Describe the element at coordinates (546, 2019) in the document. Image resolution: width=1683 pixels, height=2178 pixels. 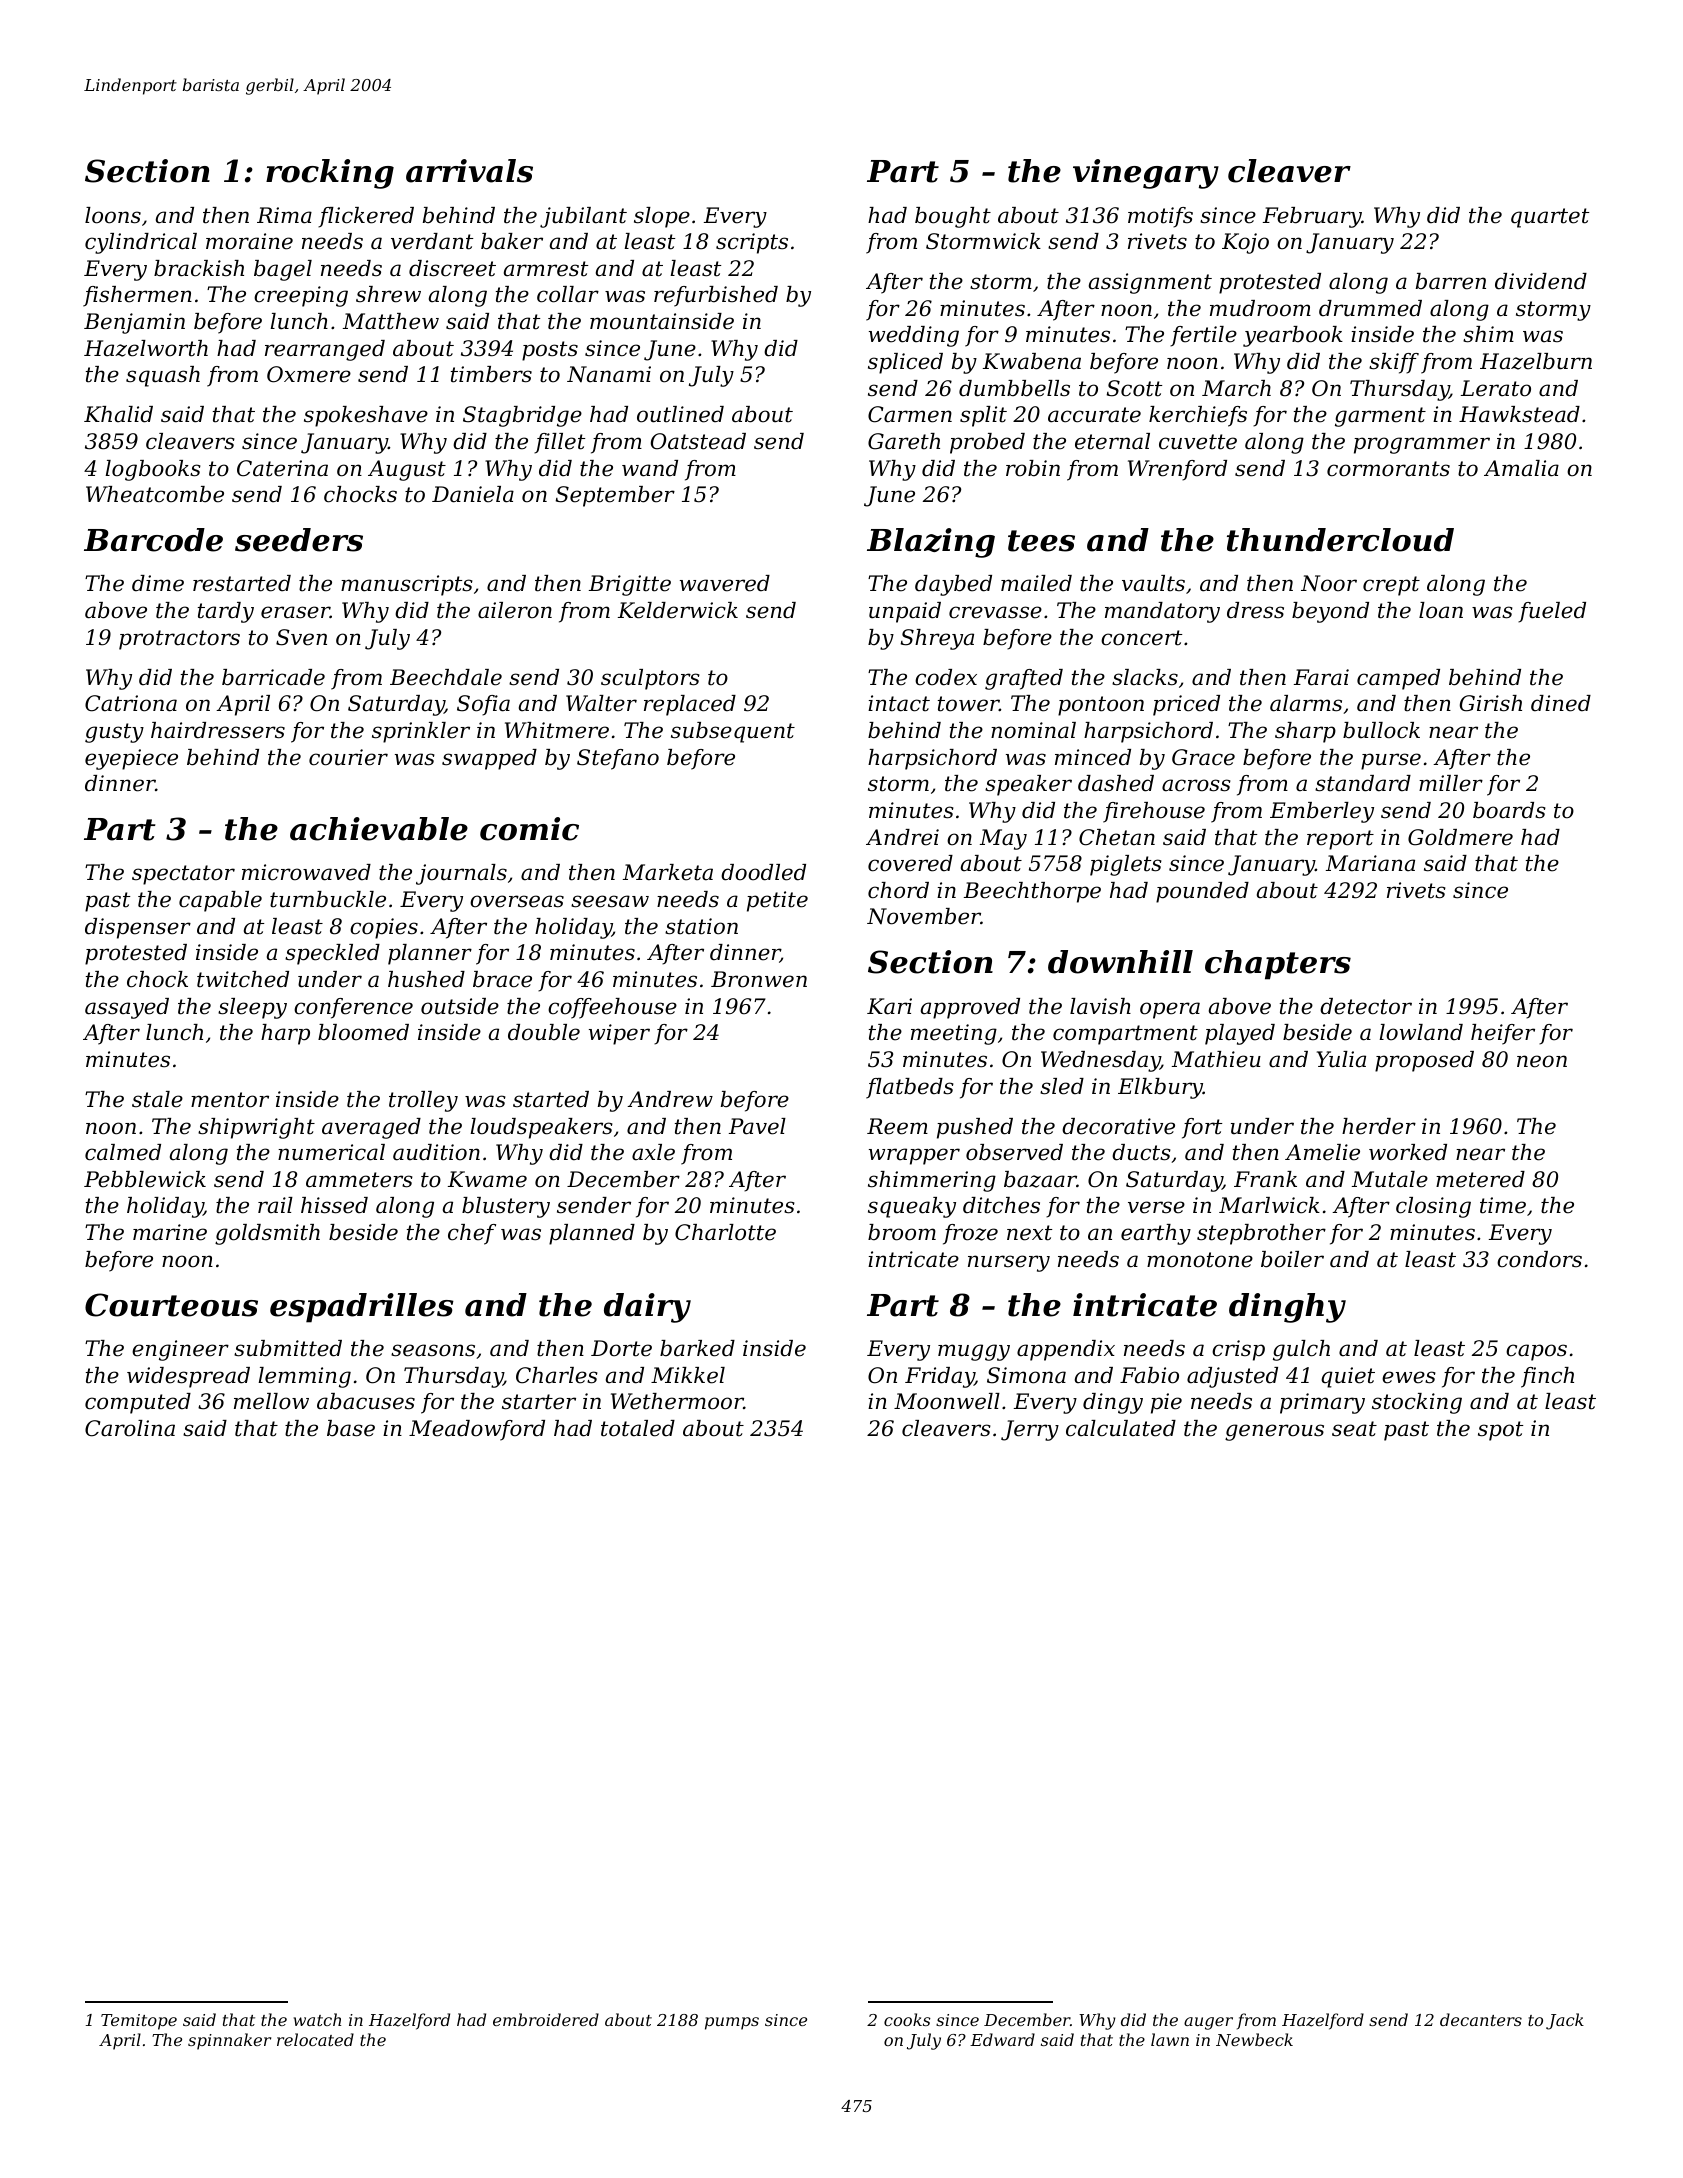
I see `embroidered` at that location.
